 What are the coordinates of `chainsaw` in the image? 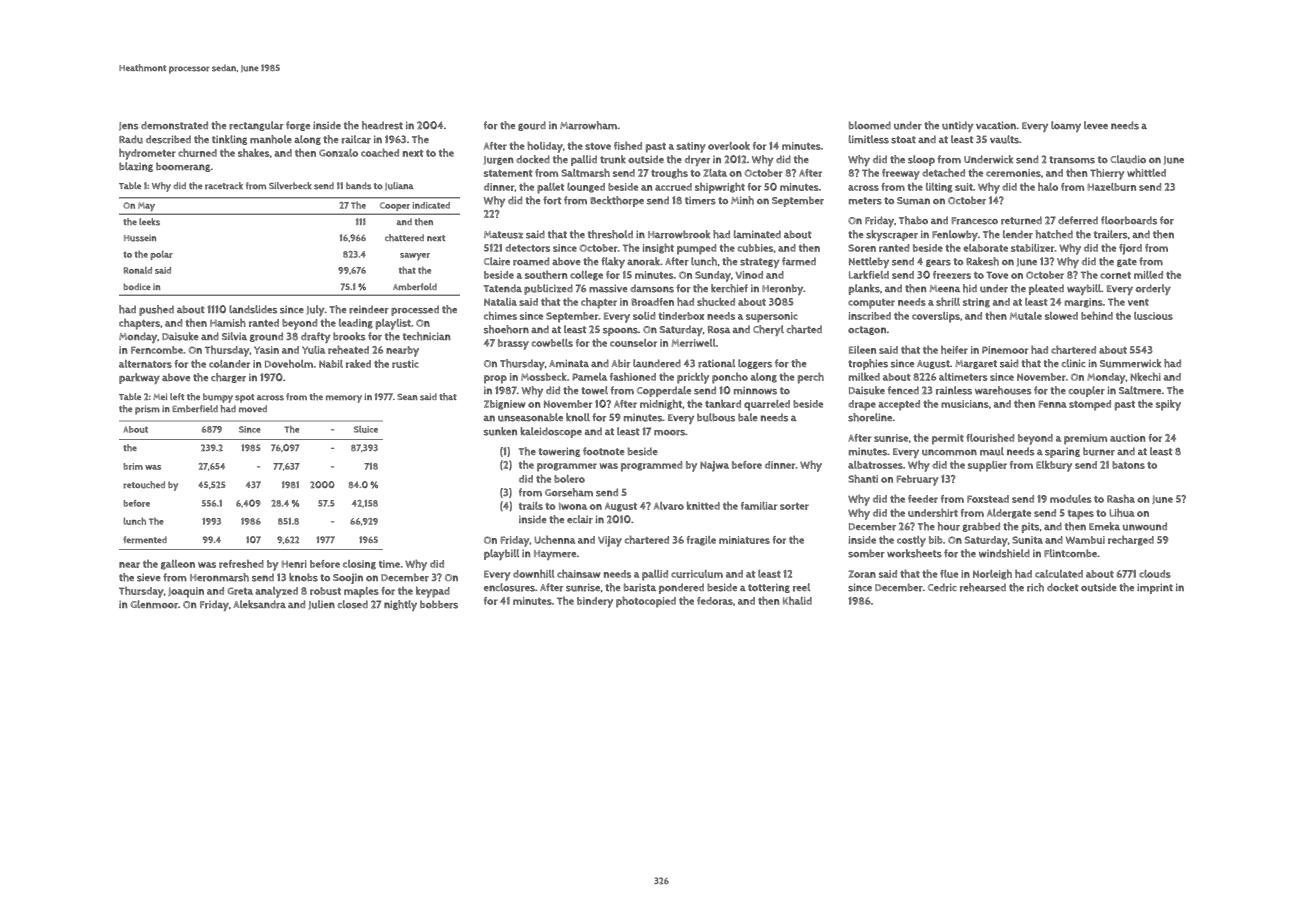 It's located at (579, 574).
